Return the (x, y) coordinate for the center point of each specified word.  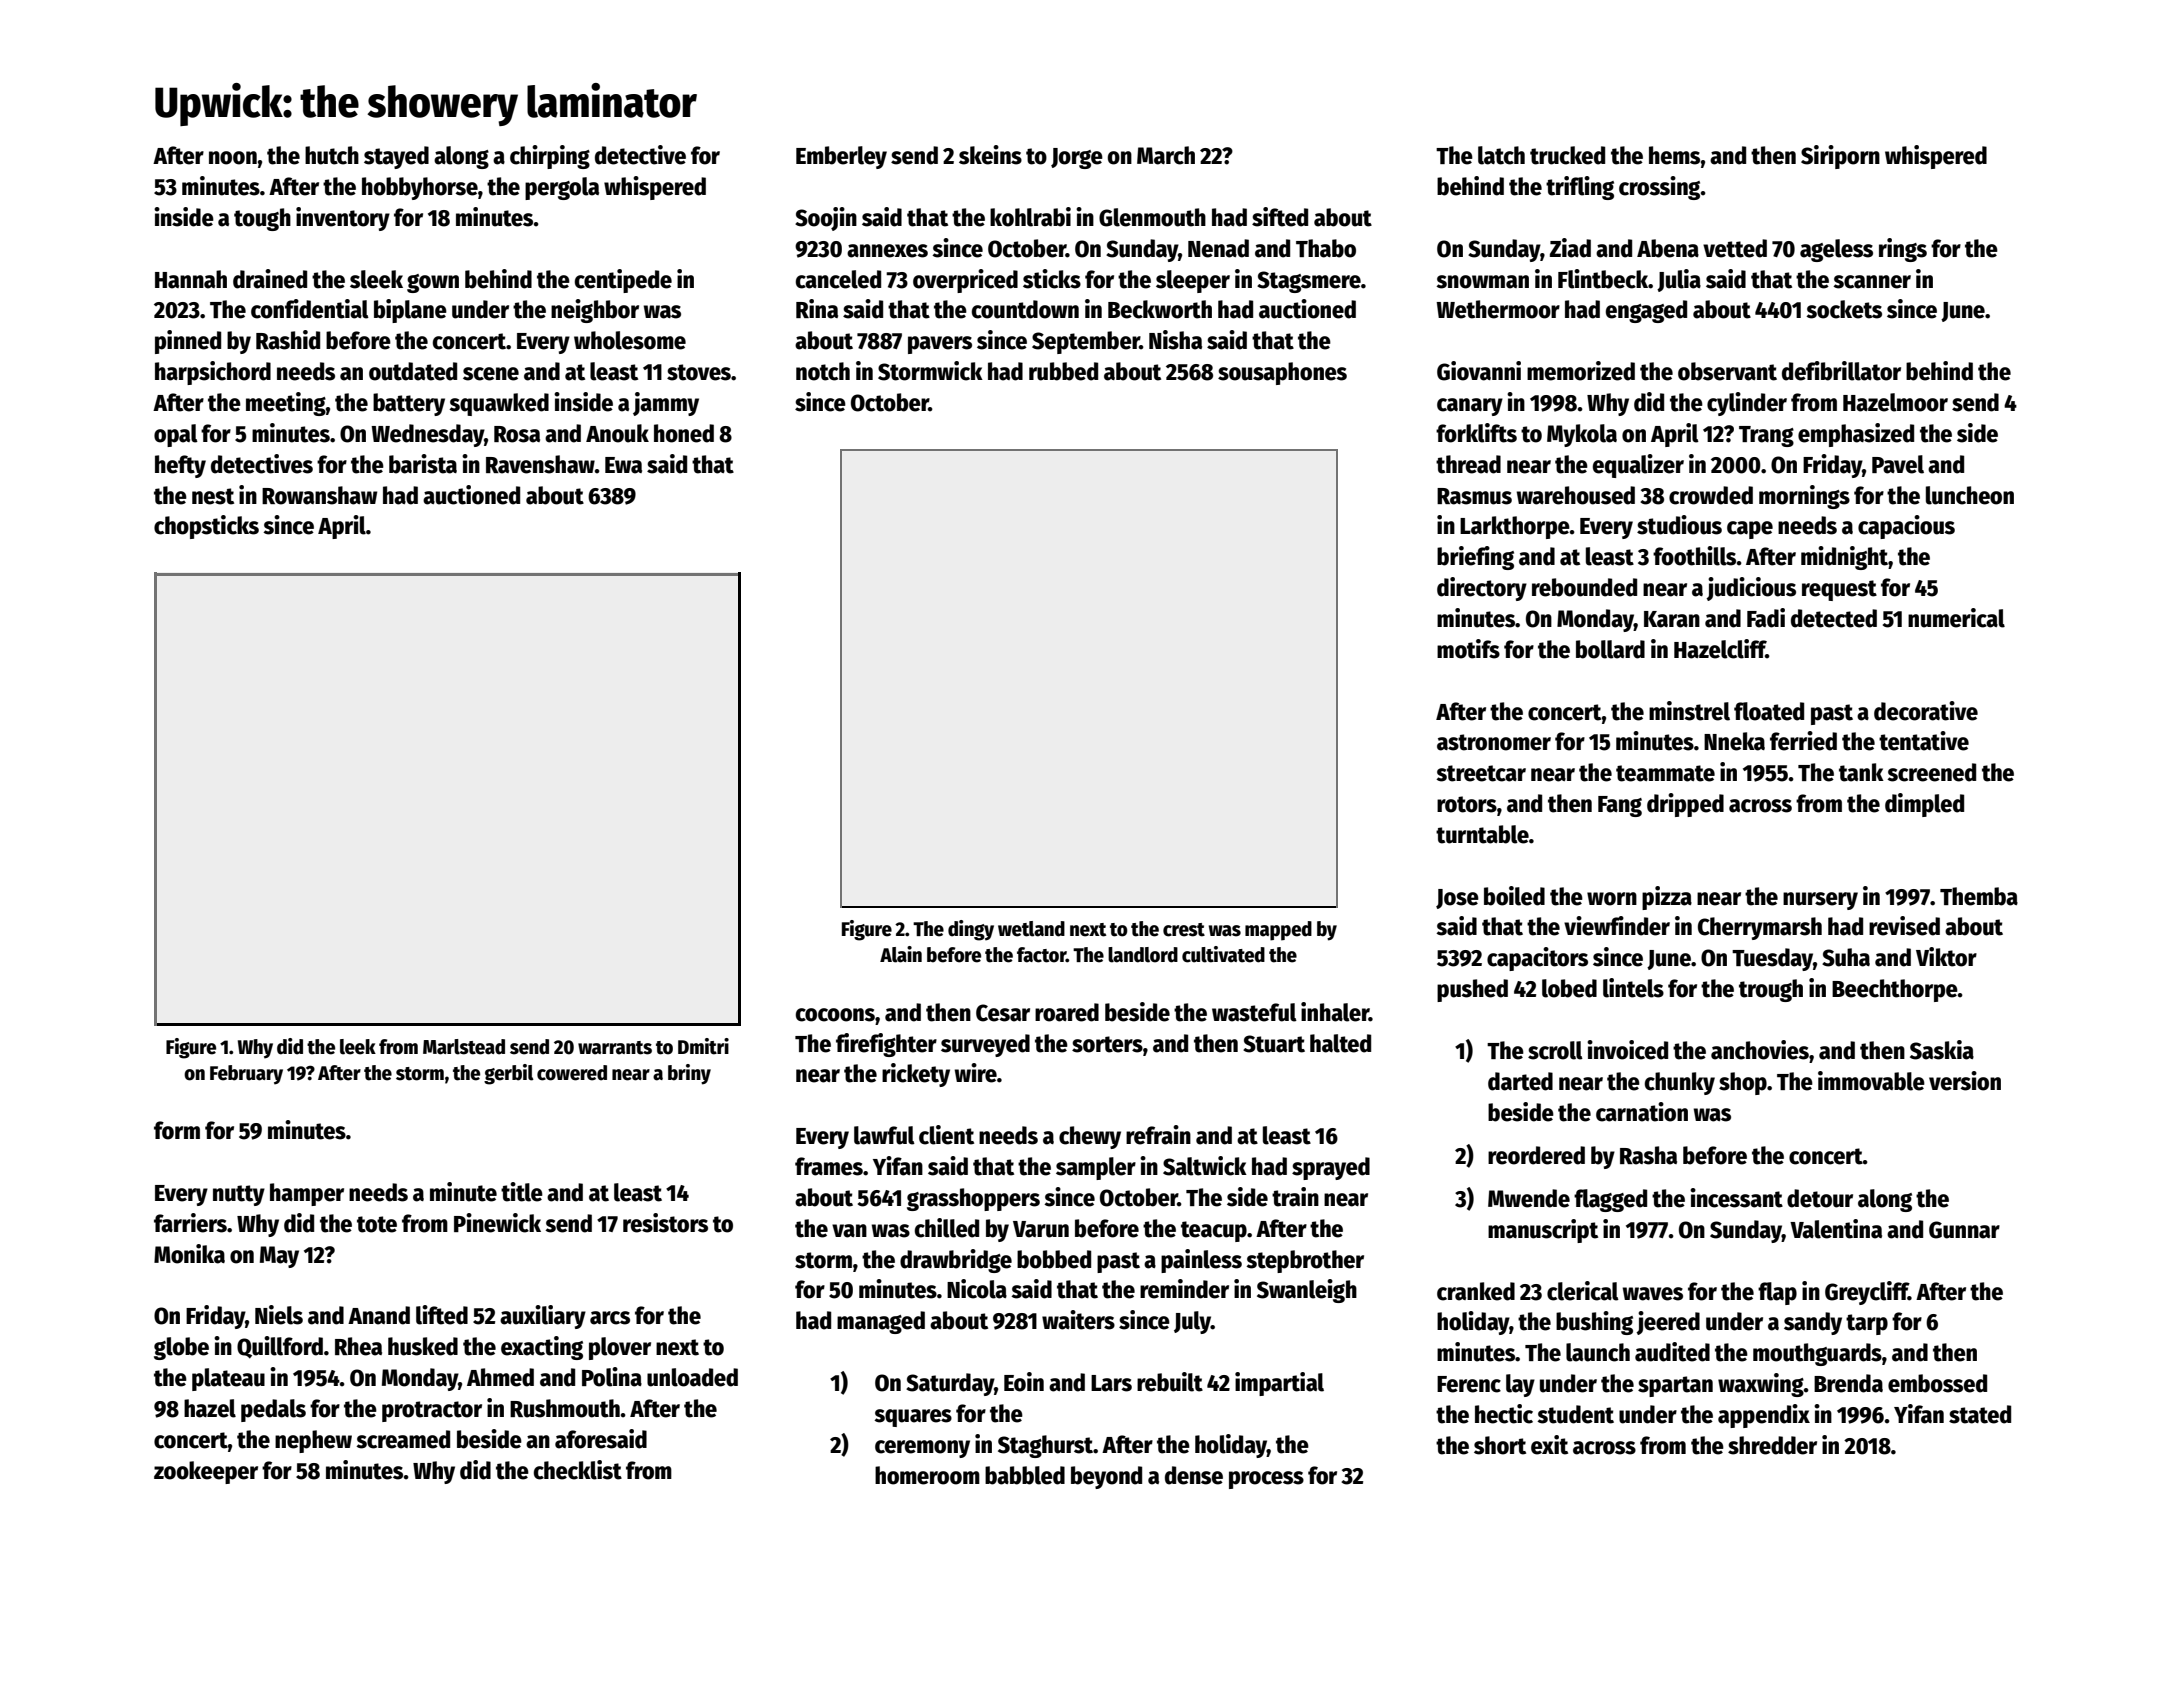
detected (1834, 618)
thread (1468, 464)
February (246, 1075)
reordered (1536, 1155)
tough (262, 219)
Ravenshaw (540, 464)
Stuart (1274, 1044)
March (1166, 155)
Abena (1668, 248)
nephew (313, 1441)
